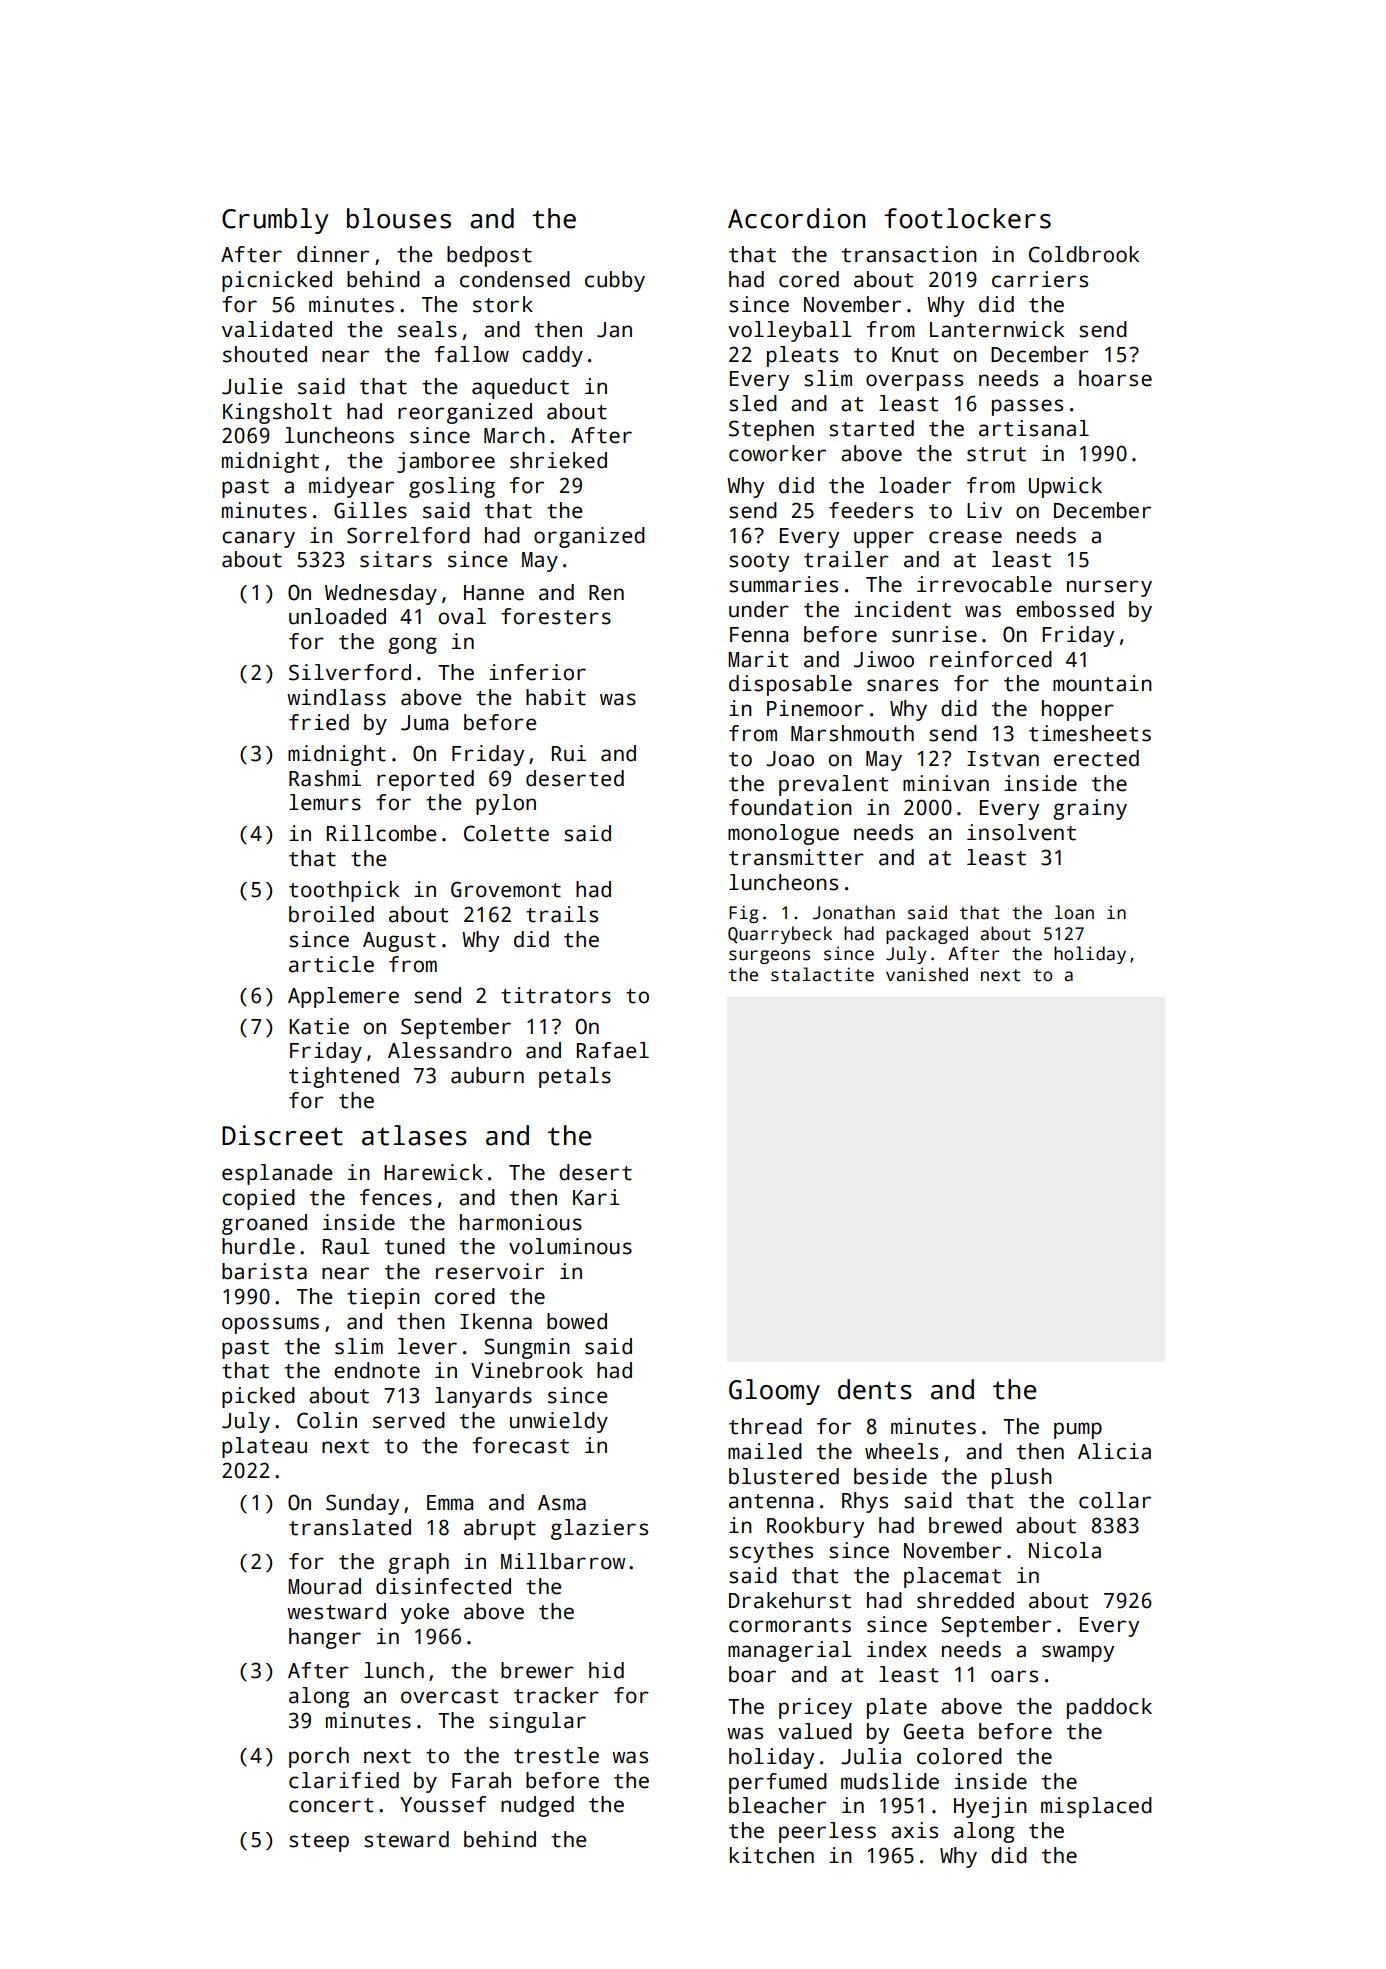  Describe the element at coordinates (615, 281) in the screenshot. I see `cubby` at that location.
